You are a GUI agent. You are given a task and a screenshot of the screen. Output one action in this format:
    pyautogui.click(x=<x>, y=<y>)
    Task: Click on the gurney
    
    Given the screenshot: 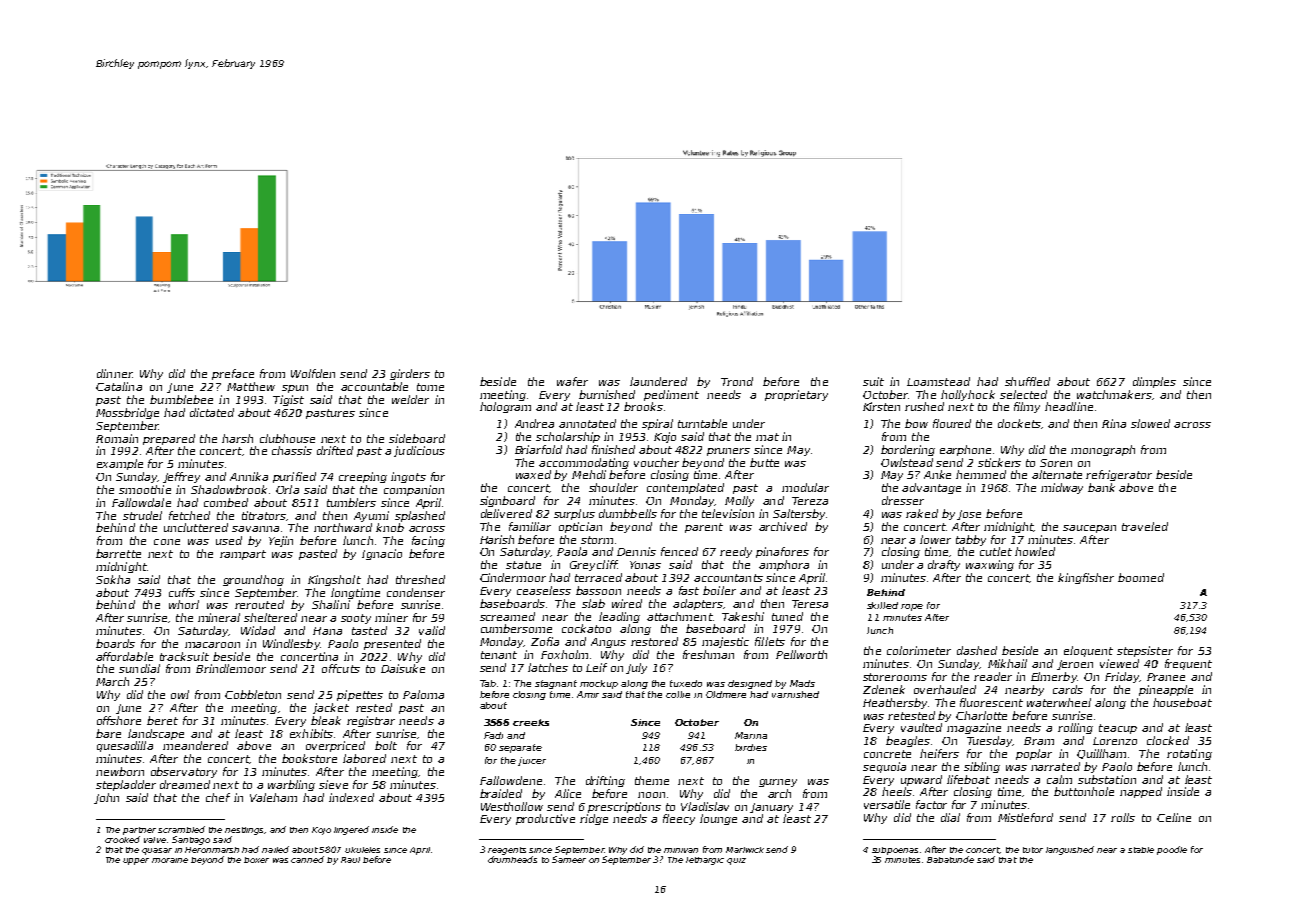 What is the action you would take?
    pyautogui.click(x=778, y=783)
